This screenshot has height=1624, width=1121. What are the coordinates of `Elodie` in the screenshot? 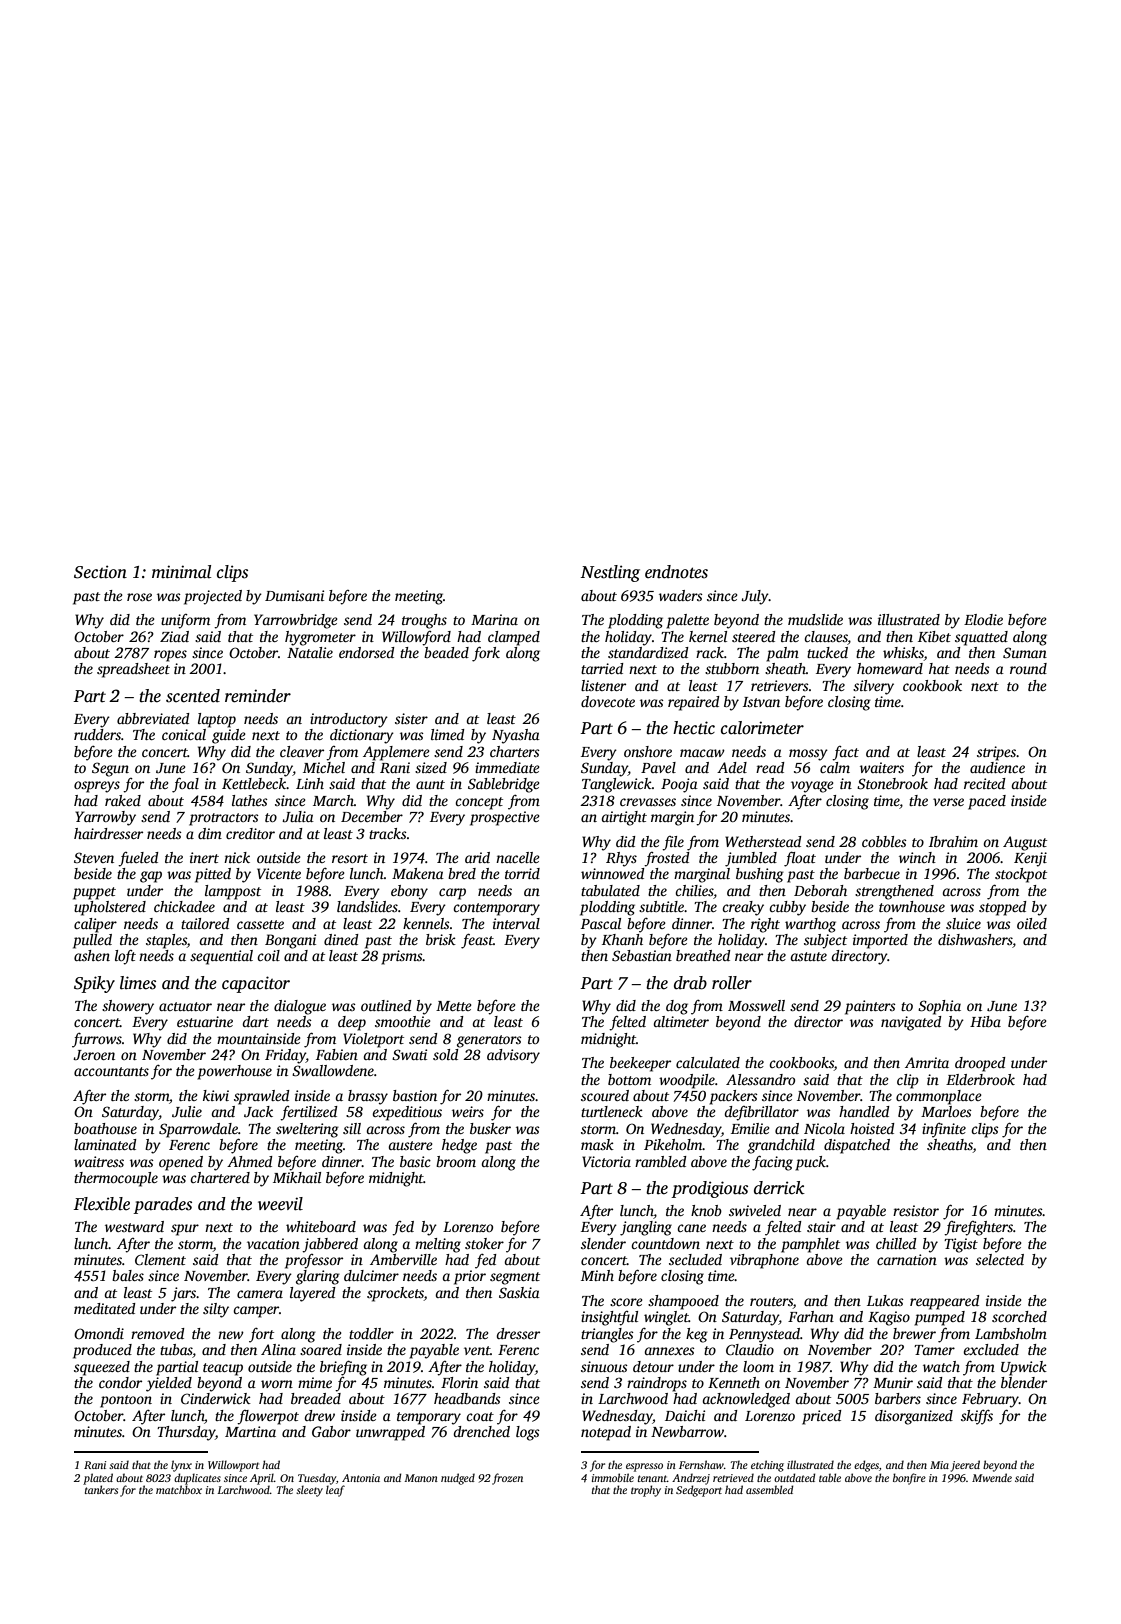 It's located at (983, 619).
